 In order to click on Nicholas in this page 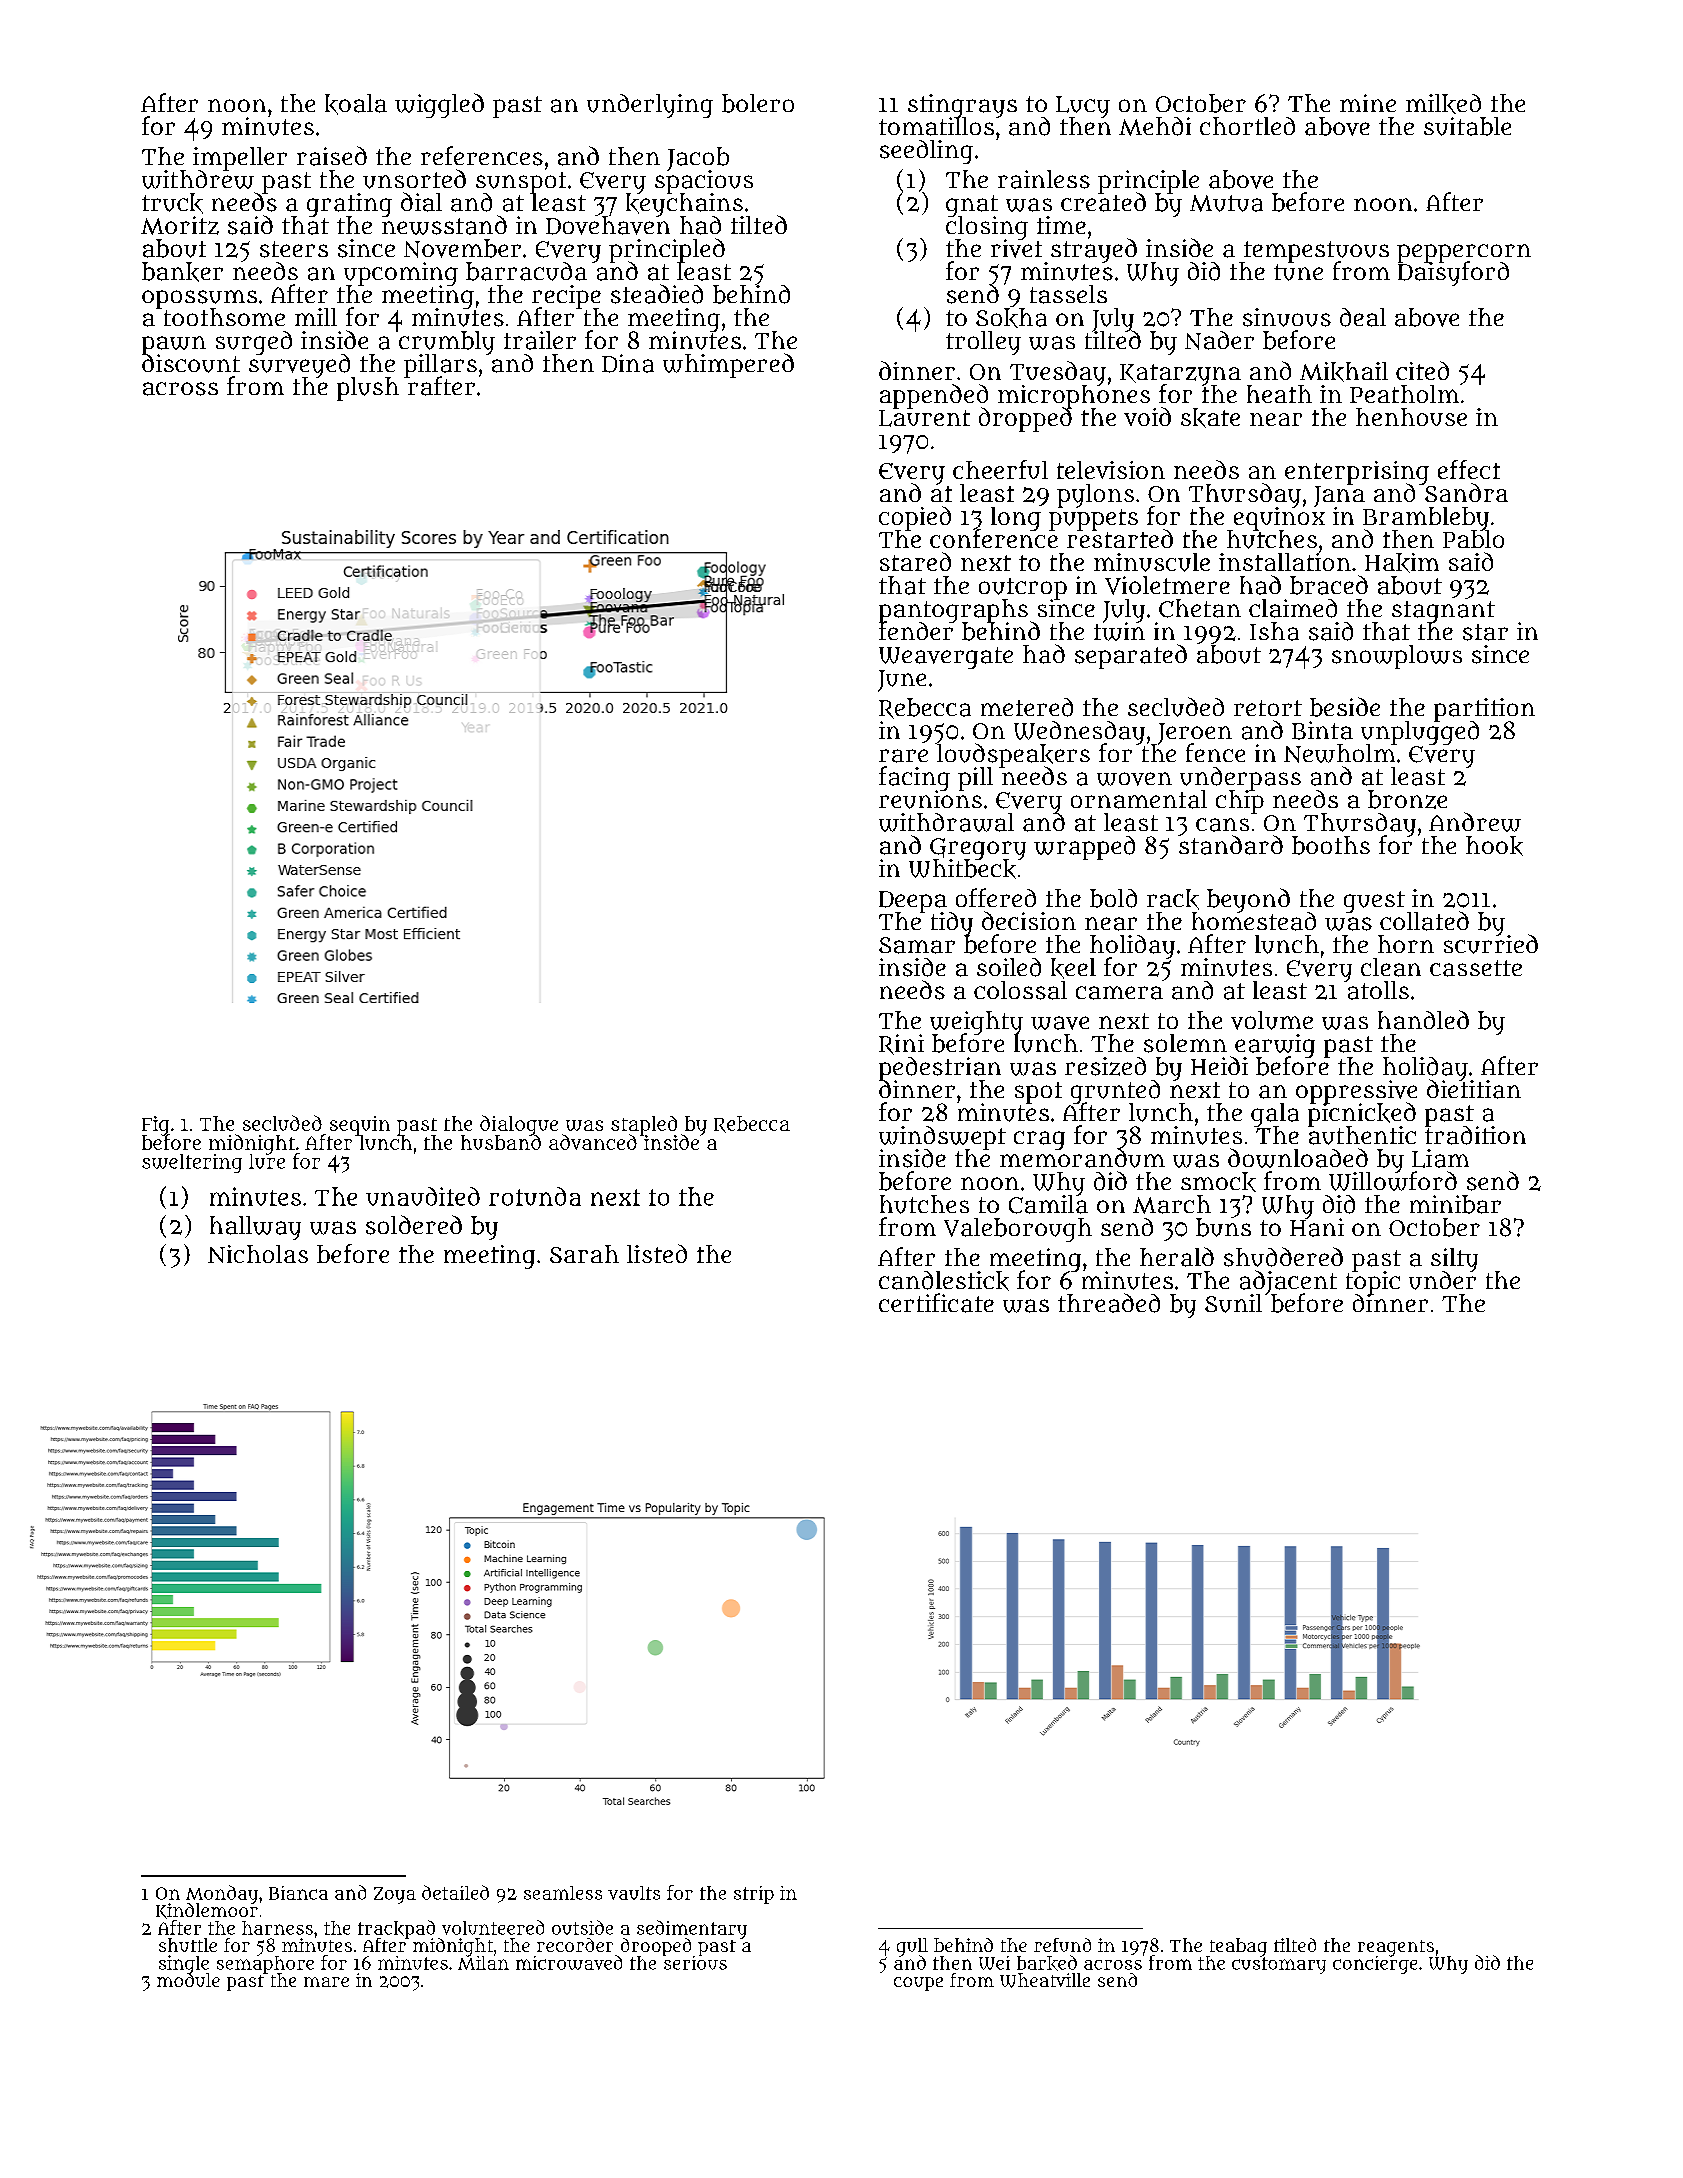, I will do `click(258, 1254)`.
